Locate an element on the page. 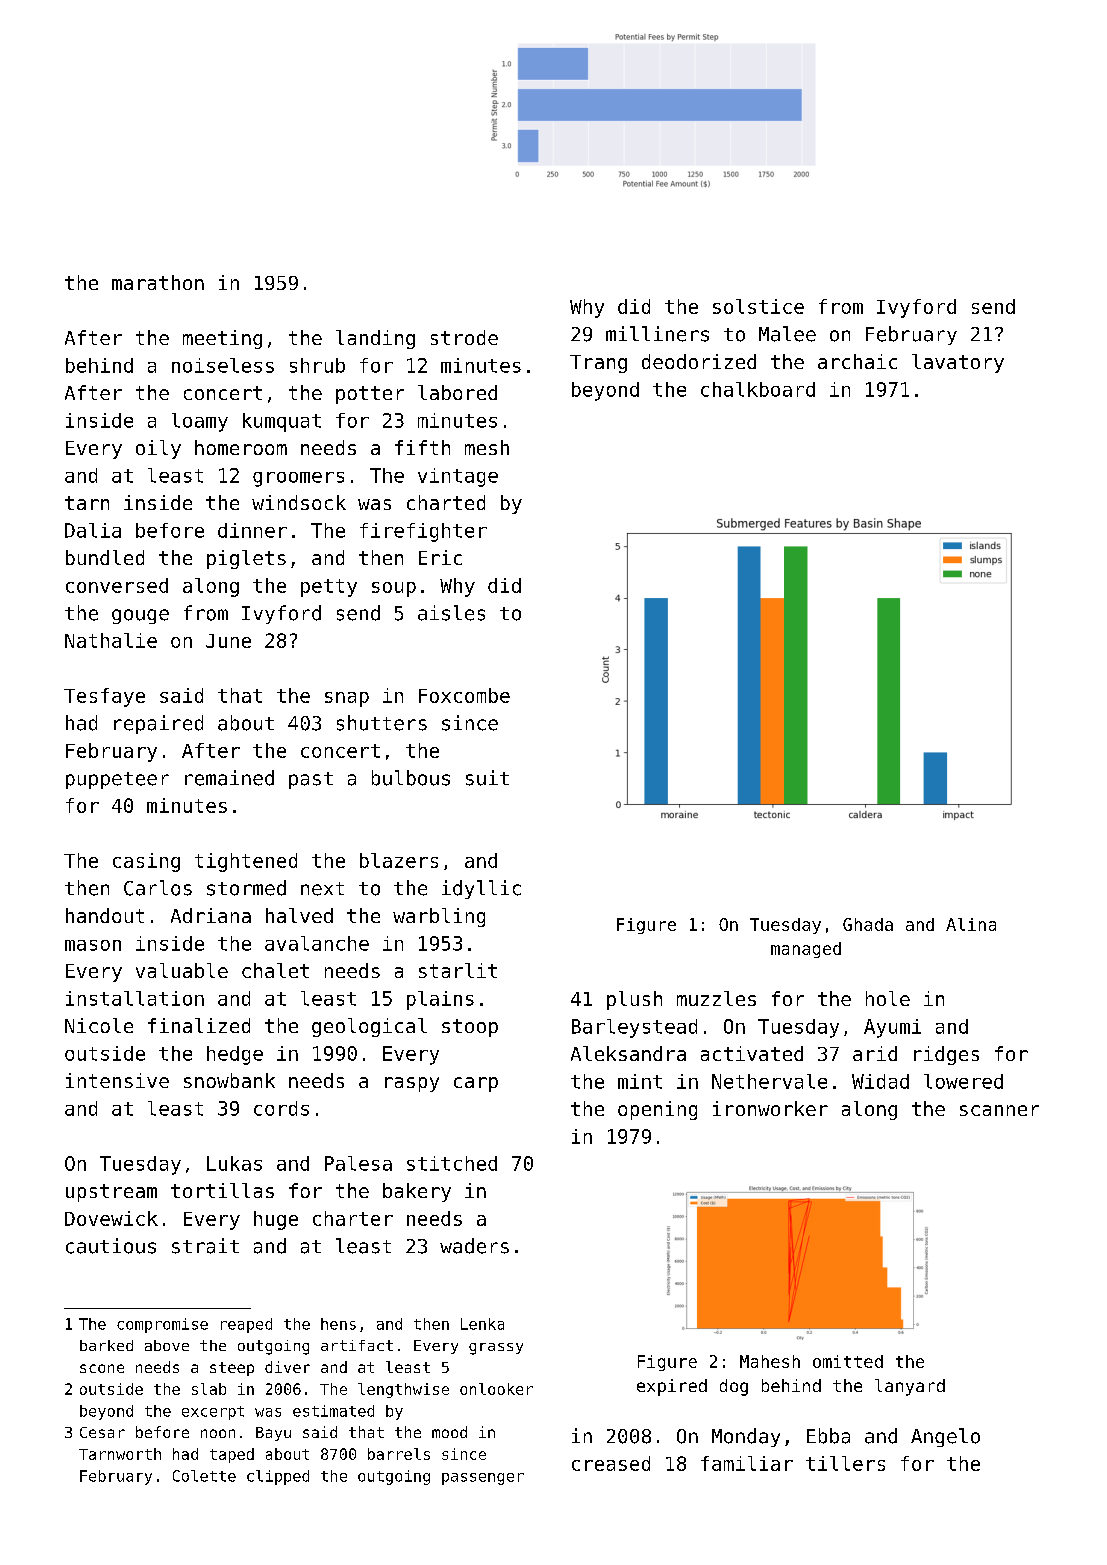 Image resolution: width=1107 pixels, height=1565 pixels. scanner is located at coordinates (999, 1110).
